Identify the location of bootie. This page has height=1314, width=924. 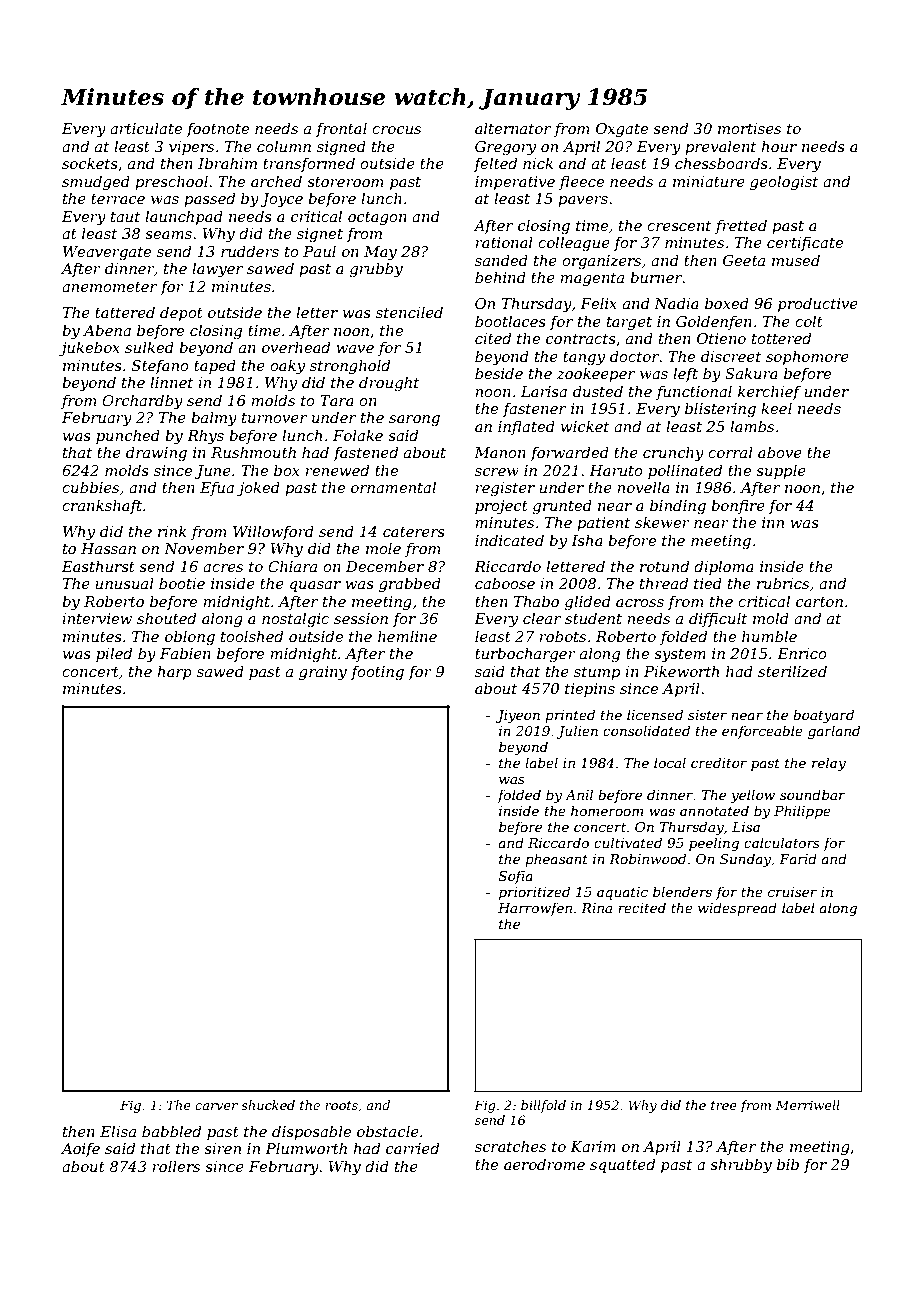
(182, 583).
